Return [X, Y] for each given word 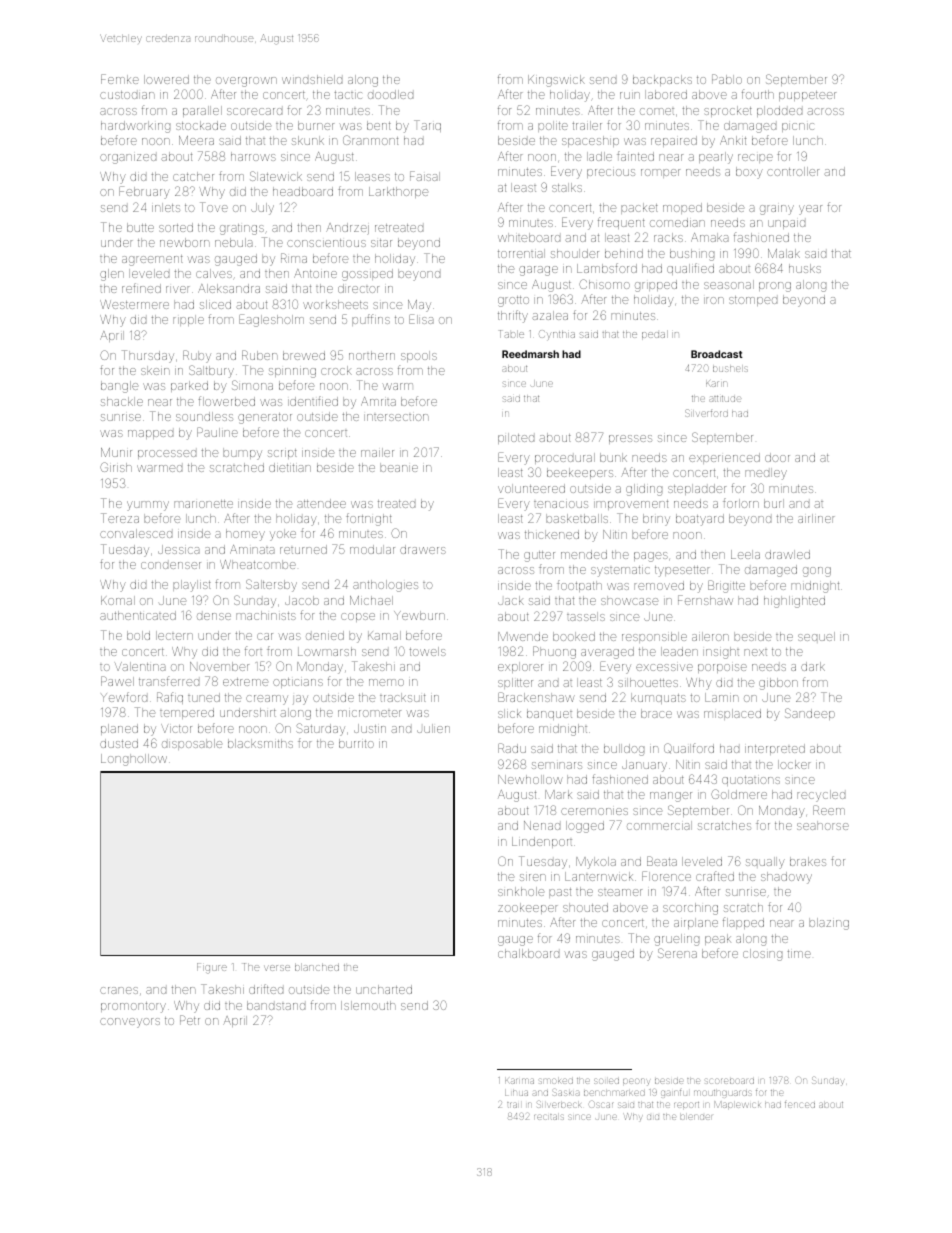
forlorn [741, 503]
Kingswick [556, 81]
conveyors [130, 1023]
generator [265, 418]
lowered [166, 79]
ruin [630, 95]
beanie [399, 467]
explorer [520, 667]
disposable [192, 744]
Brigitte [726, 586]
